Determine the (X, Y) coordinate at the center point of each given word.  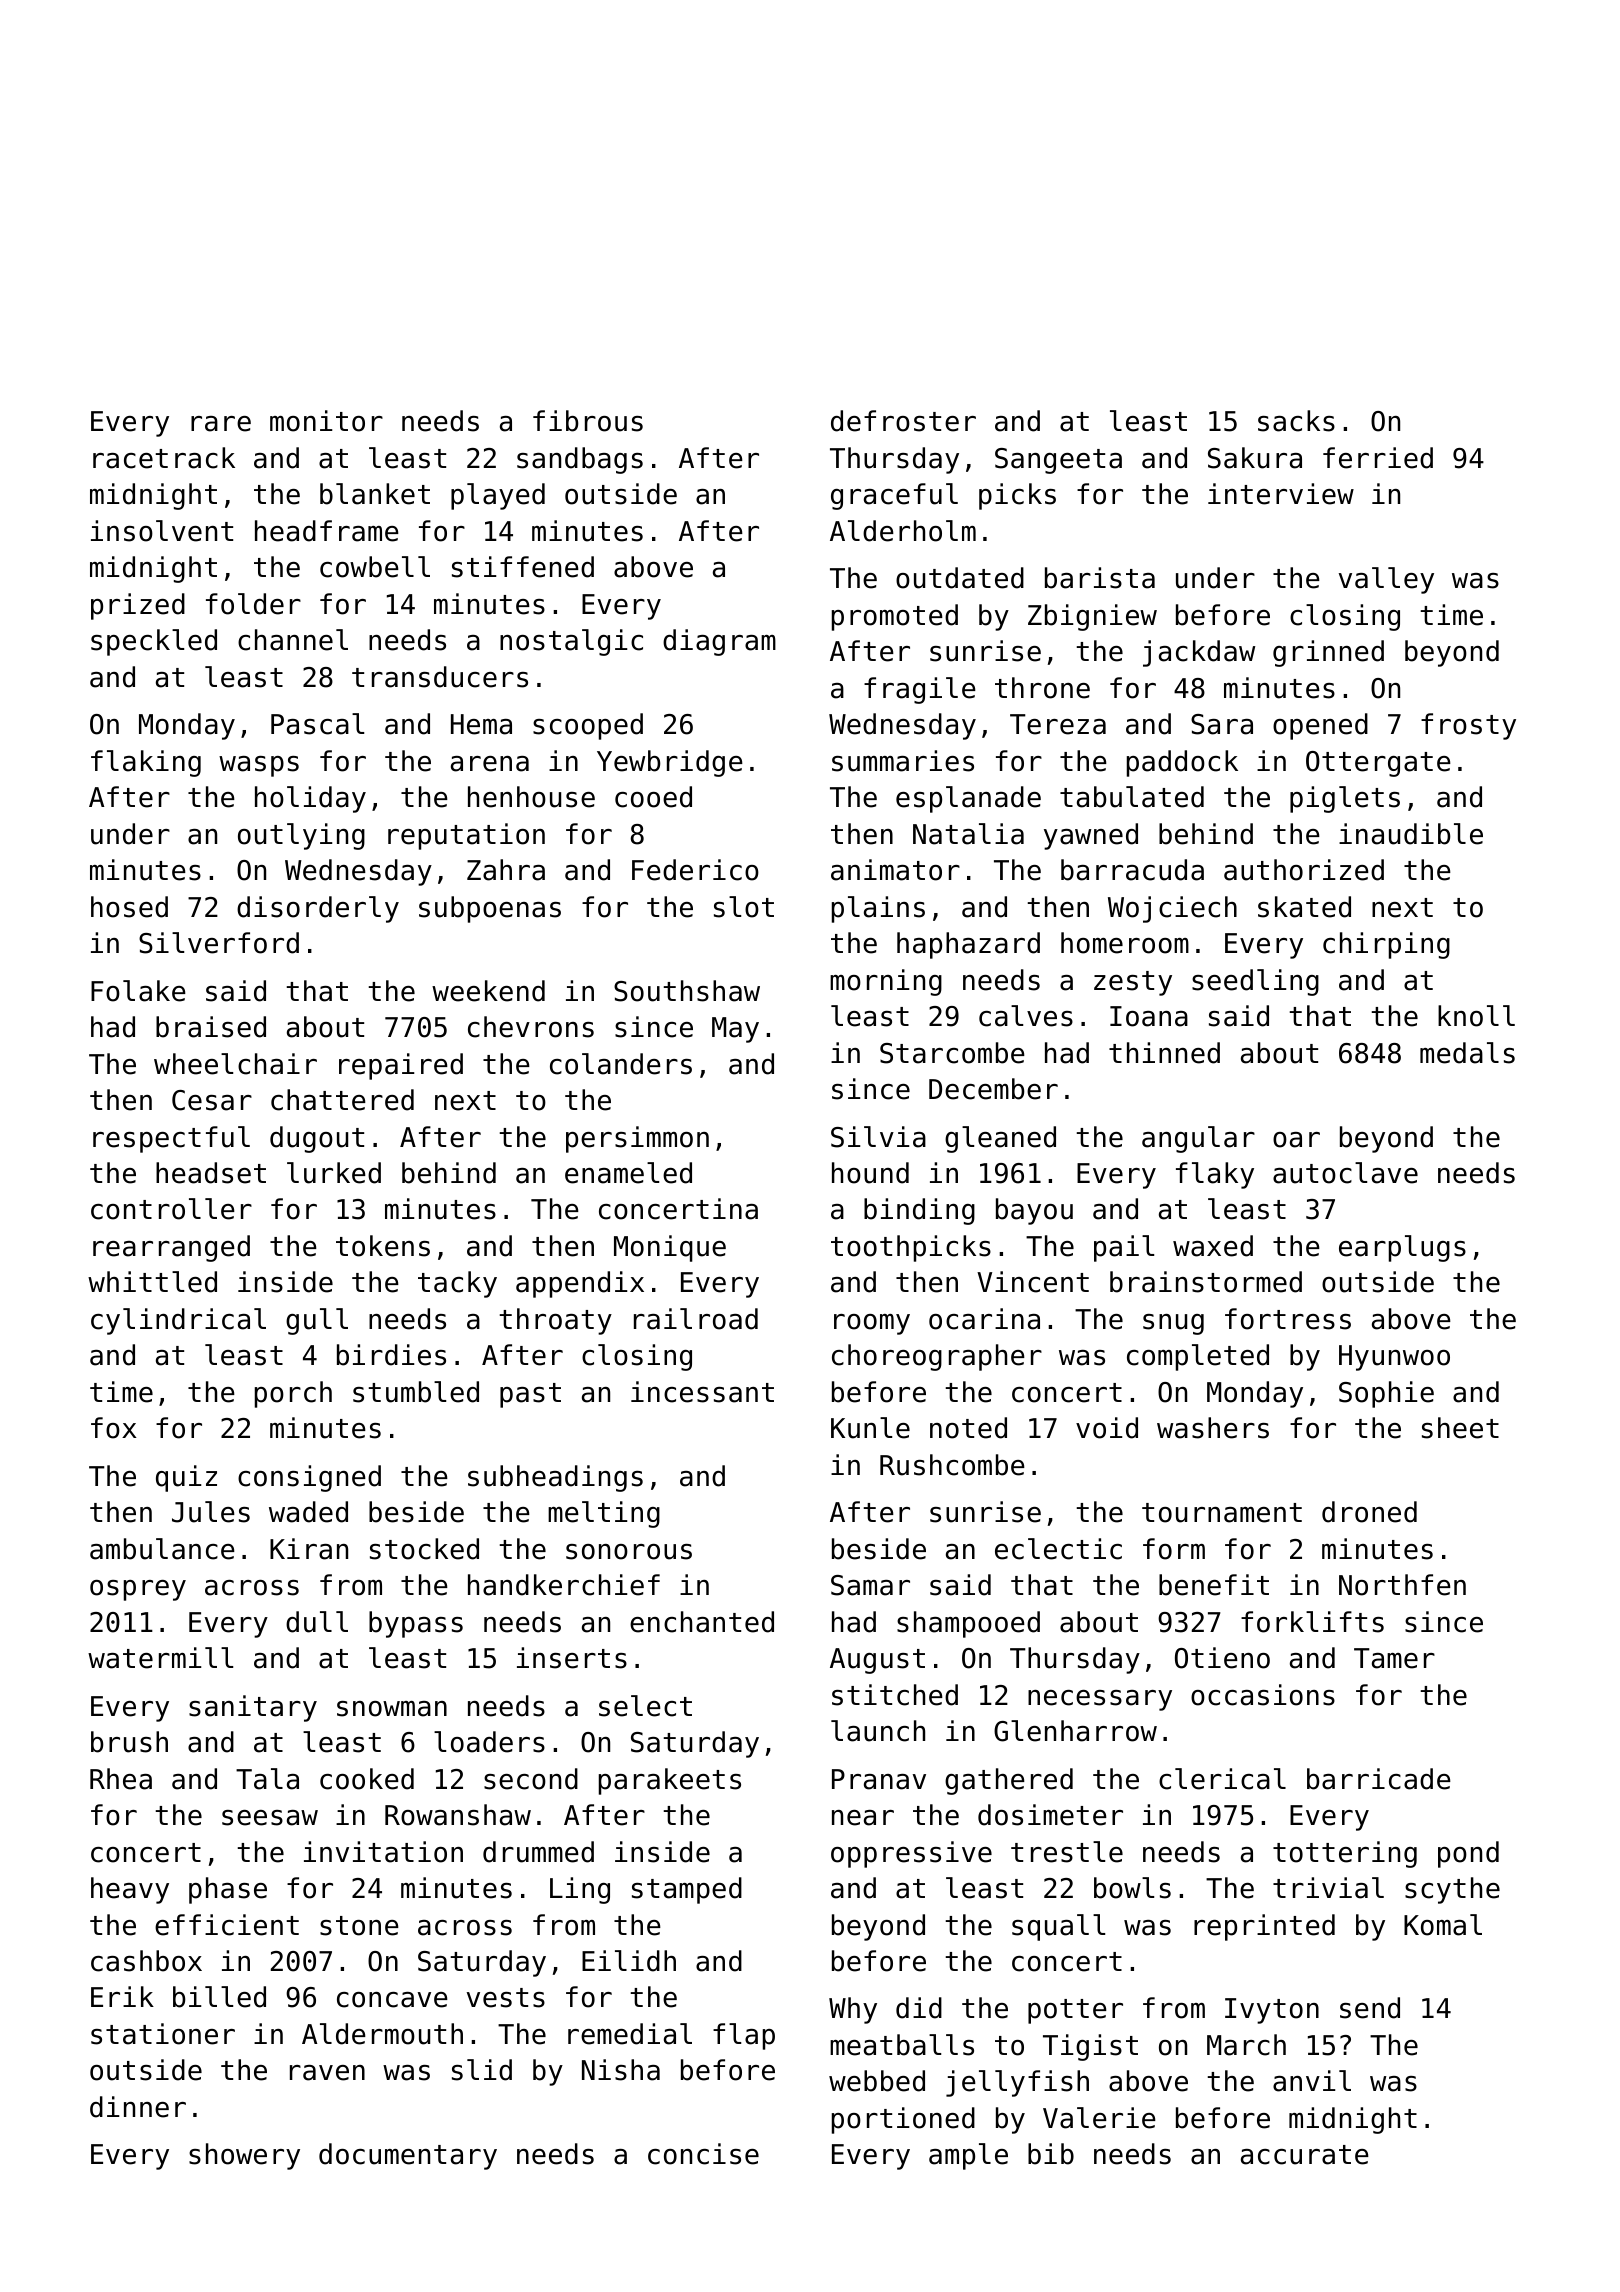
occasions (1263, 1695)
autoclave (1345, 1173)
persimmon (637, 1139)
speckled (154, 642)
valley (1386, 580)
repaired (401, 1066)
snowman (392, 1709)
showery (244, 2156)
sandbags (580, 460)
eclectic (1058, 1549)
